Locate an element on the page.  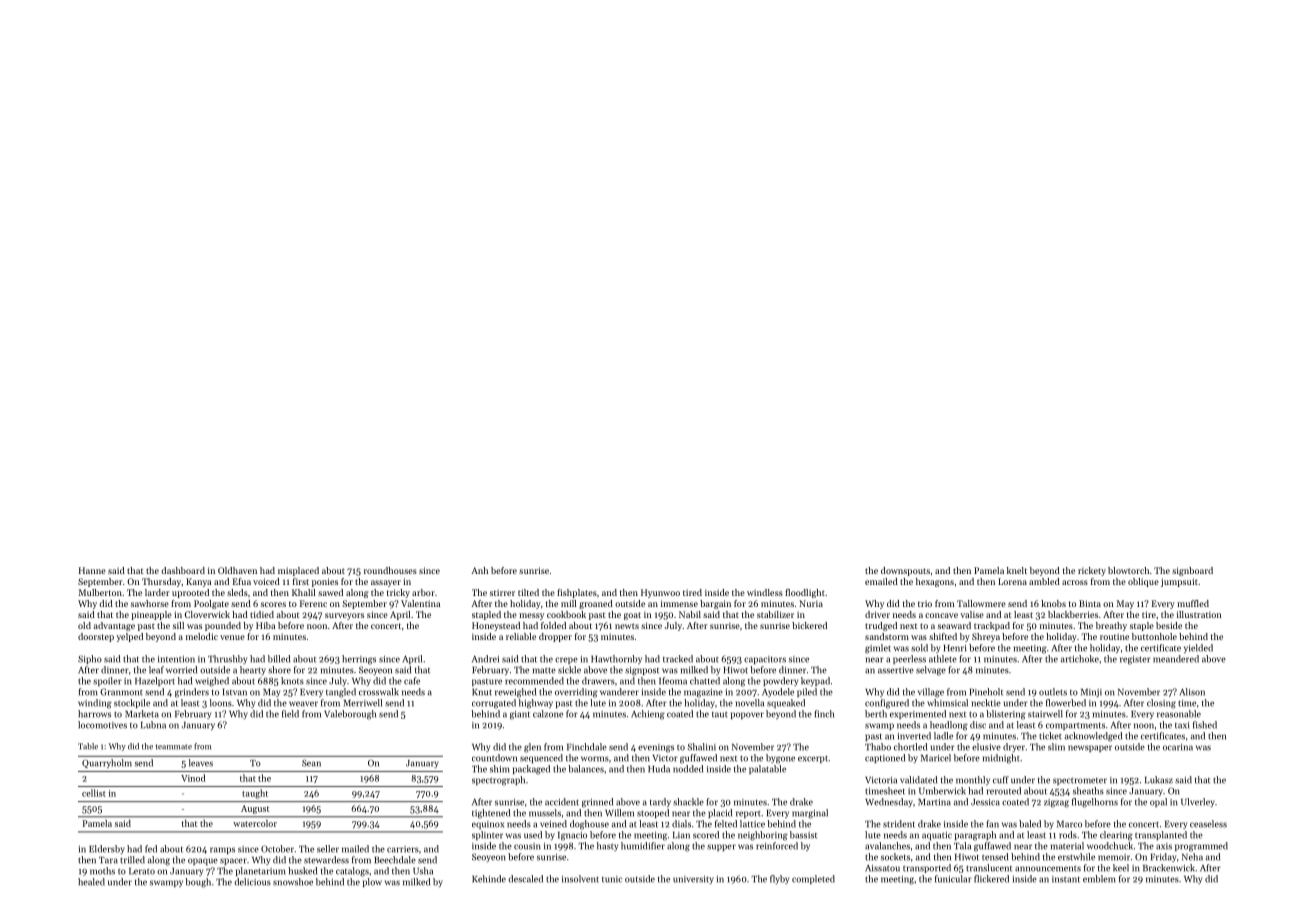
healed is located at coordinates (91, 882).
